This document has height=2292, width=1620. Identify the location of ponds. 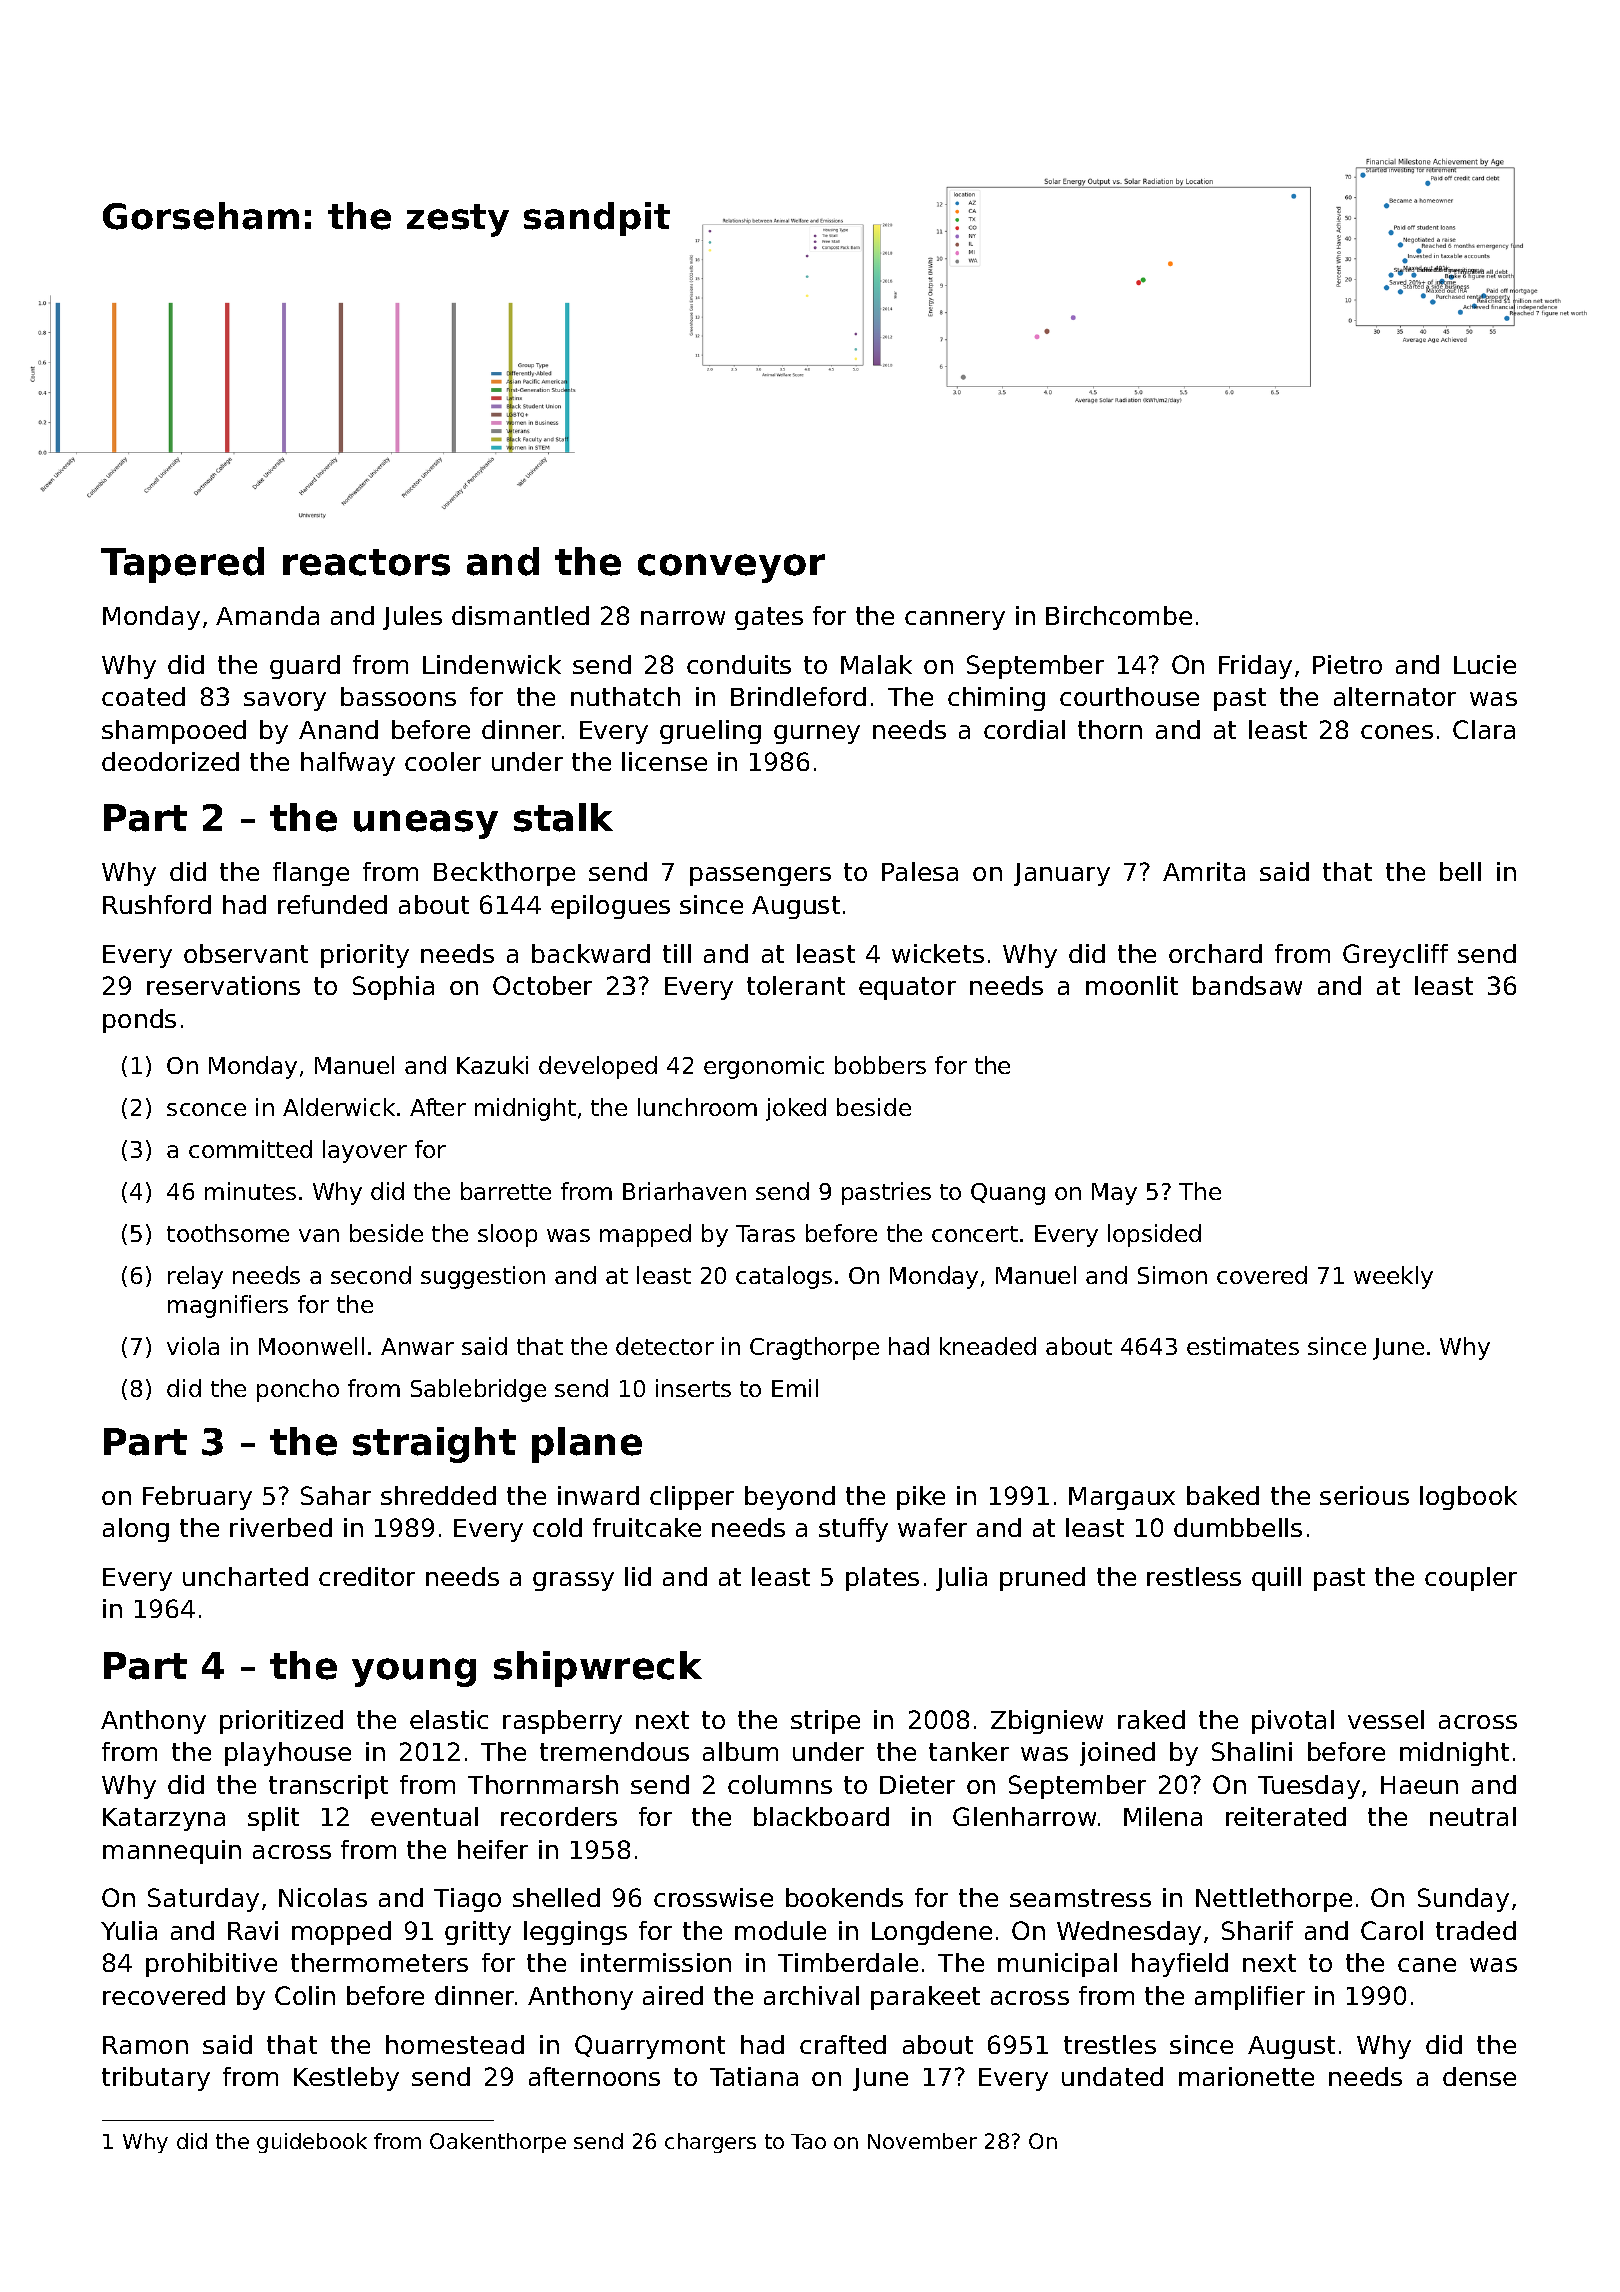
(139, 1021).
